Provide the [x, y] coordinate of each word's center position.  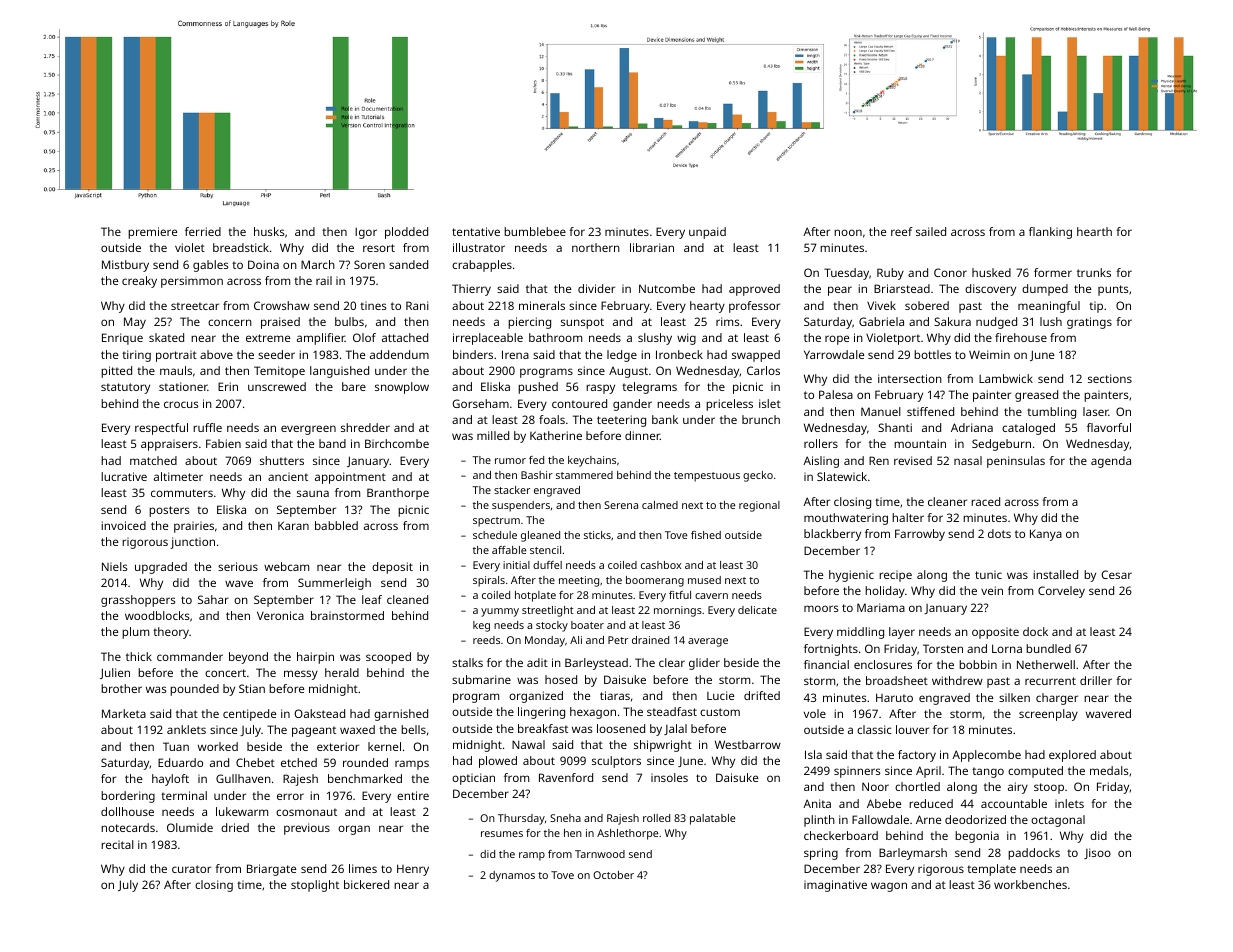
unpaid [707, 233]
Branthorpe [398, 494]
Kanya [1046, 535]
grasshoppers [138, 601]
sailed [931, 231]
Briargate [271, 870]
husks [269, 231]
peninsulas [1016, 462]
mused [704, 580]
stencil [545, 550]
